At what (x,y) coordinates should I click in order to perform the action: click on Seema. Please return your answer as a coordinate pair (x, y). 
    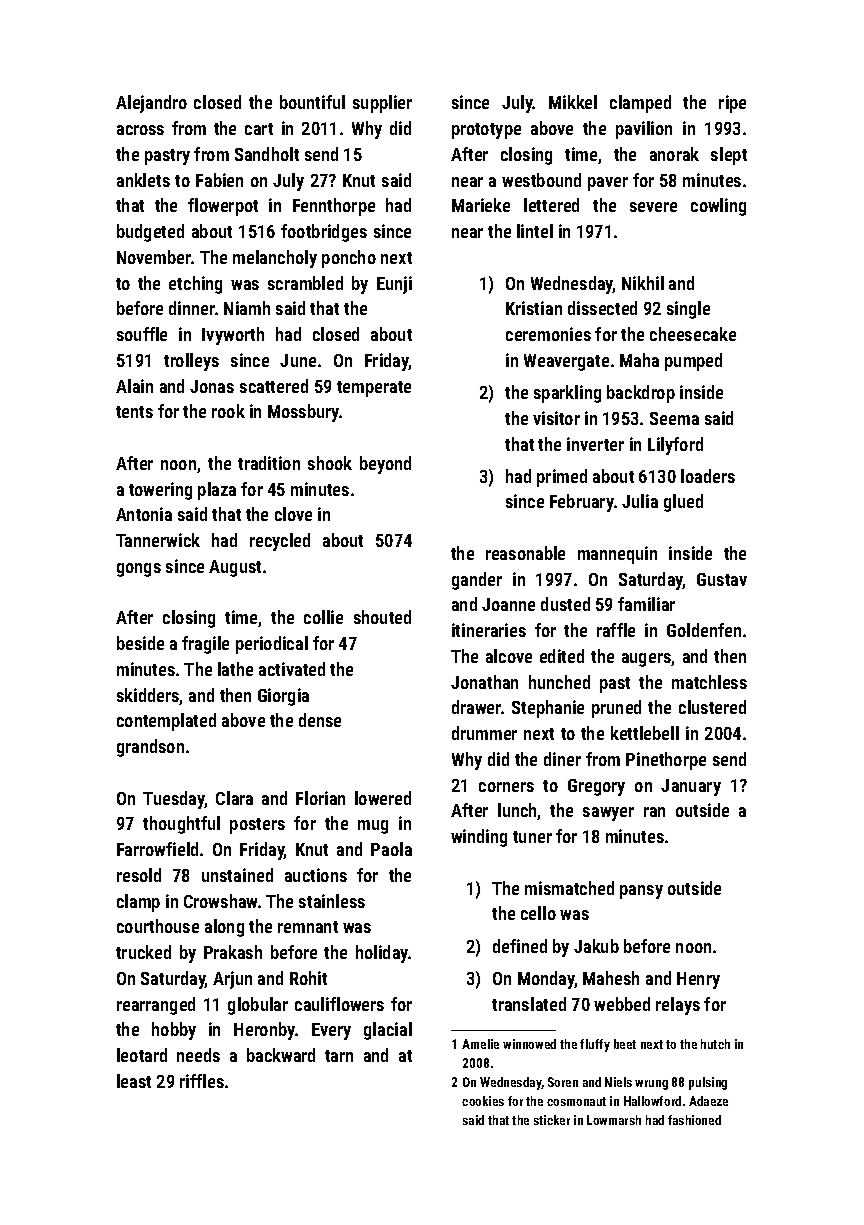
    Looking at the image, I should click on (674, 418).
